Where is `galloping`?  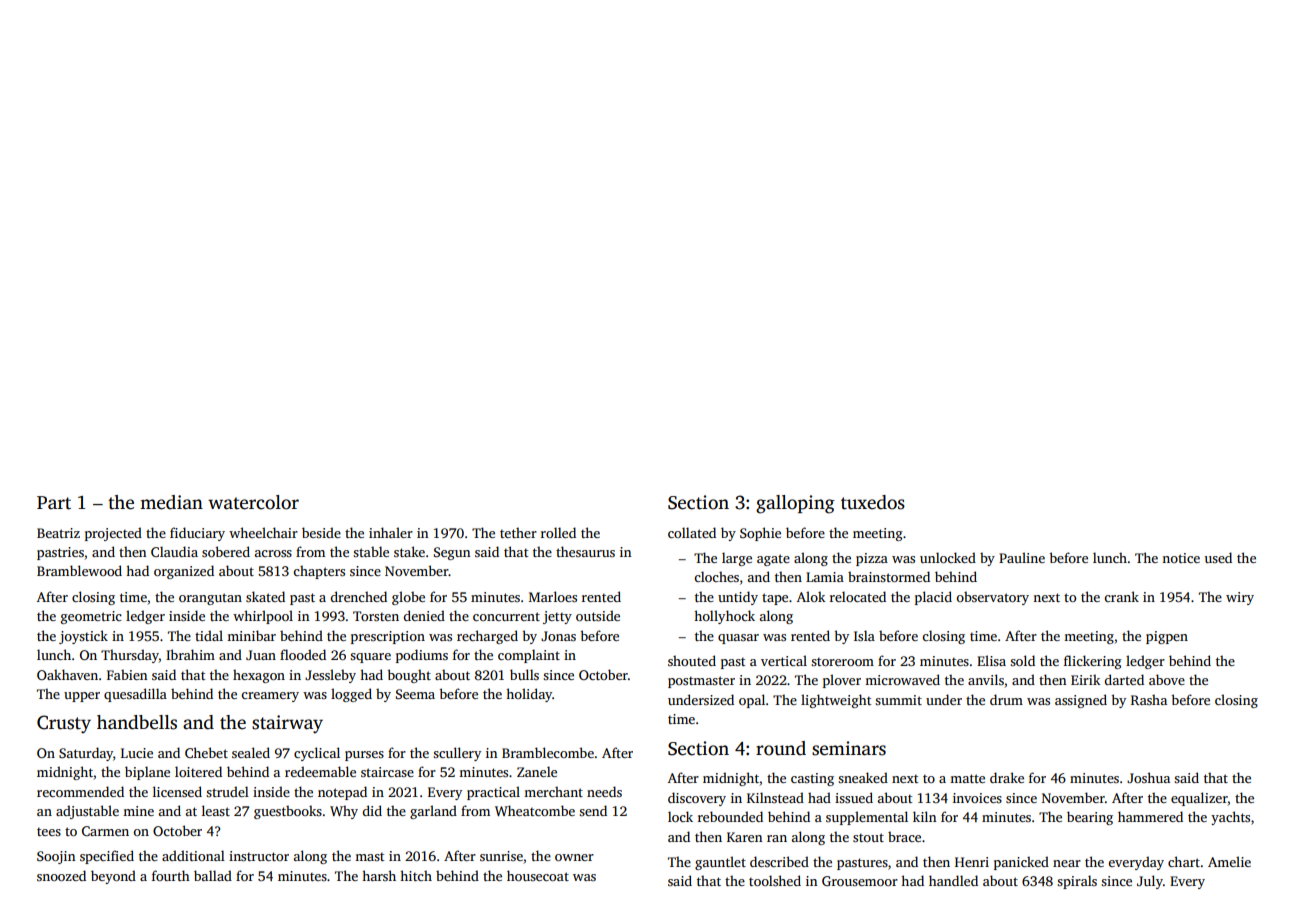
galloping is located at coordinates (795, 504).
